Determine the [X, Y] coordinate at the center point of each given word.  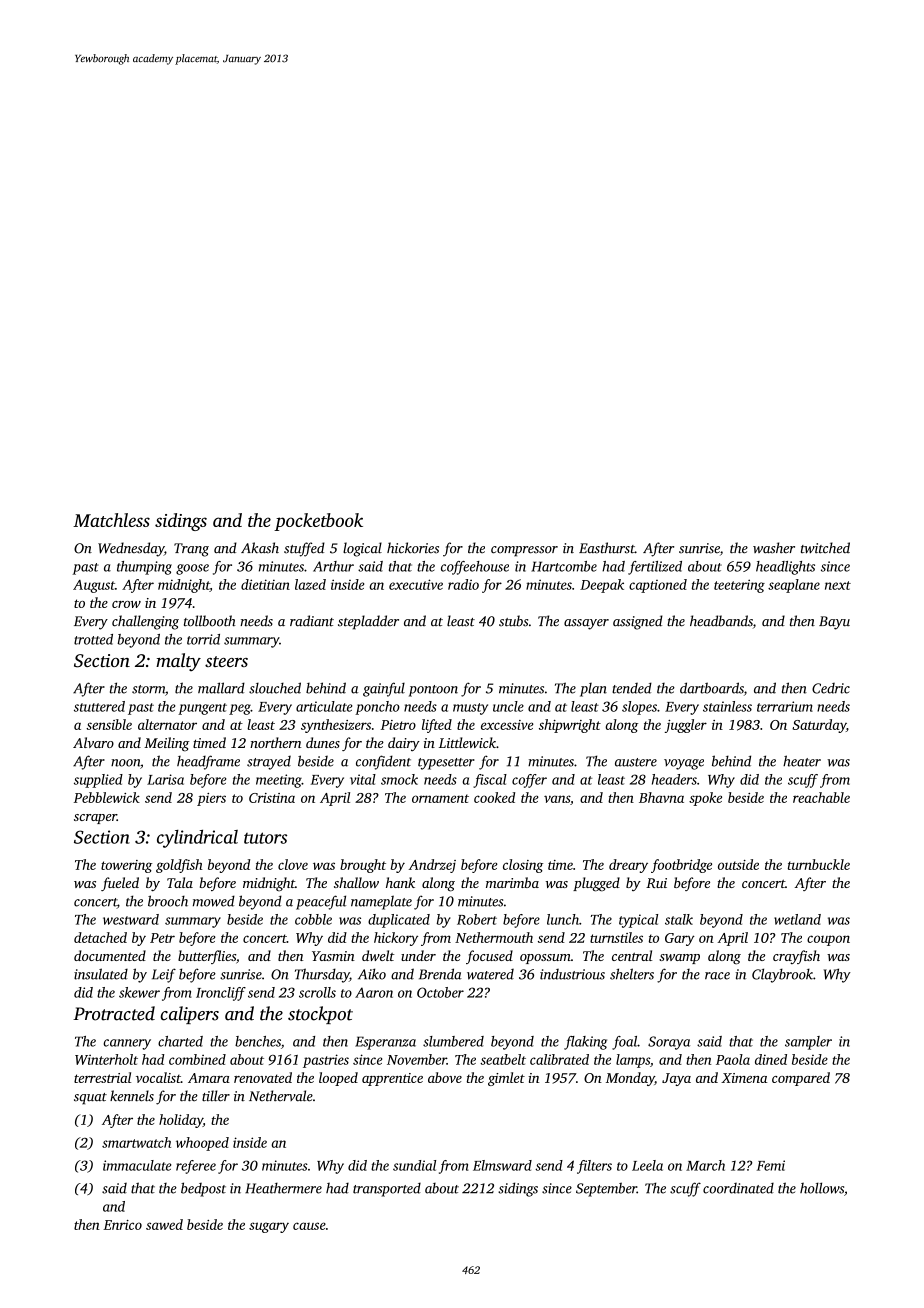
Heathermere [283, 1188]
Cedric [831, 688]
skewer [139, 992]
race [717, 976]
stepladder [368, 622]
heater [802, 761]
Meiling [166, 744]
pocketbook [318, 522]
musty [470, 709]
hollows [822, 1188]
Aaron [374, 992]
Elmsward [502, 1165]
